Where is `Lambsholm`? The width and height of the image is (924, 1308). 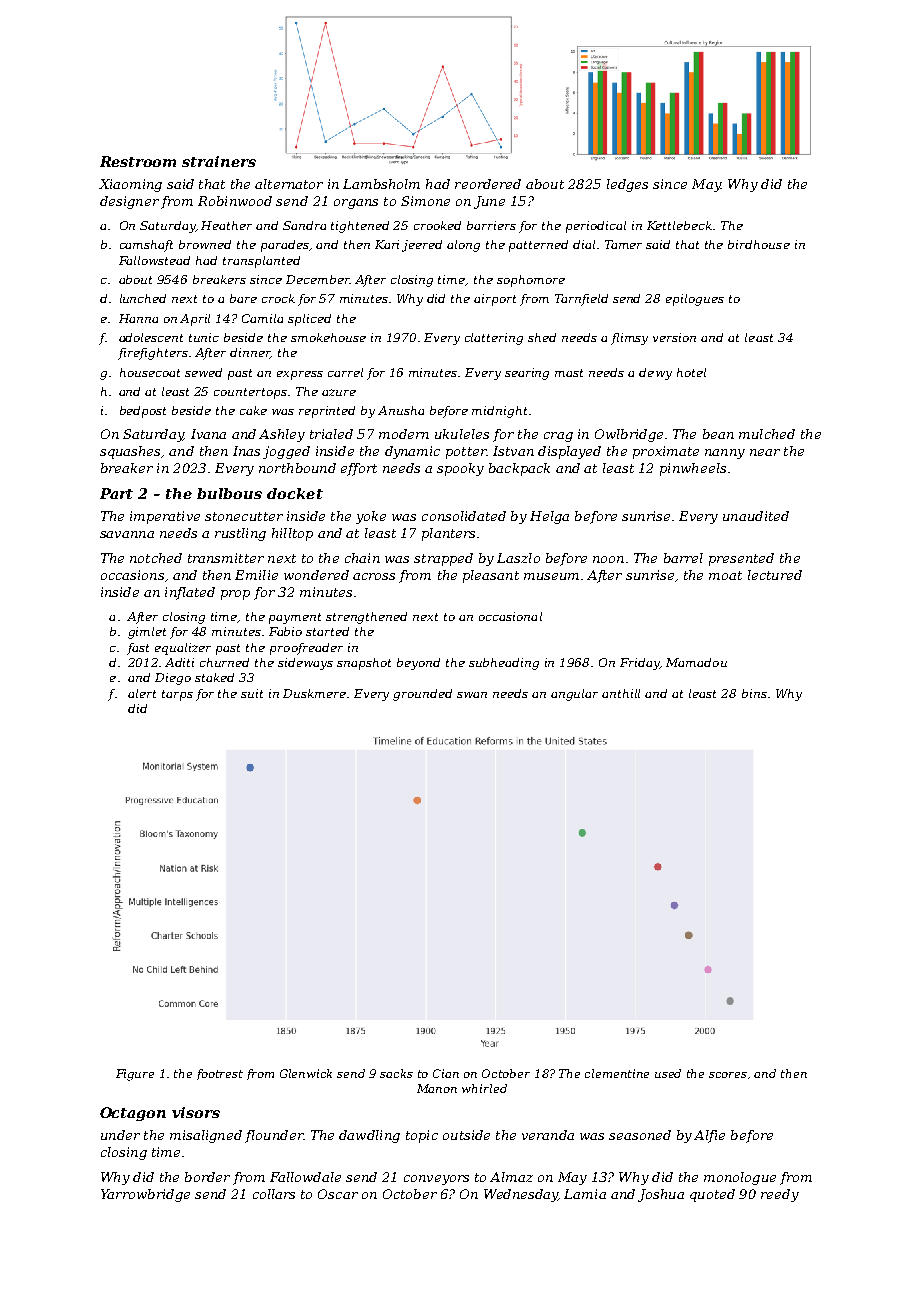
Lambsholm is located at coordinates (381, 184).
